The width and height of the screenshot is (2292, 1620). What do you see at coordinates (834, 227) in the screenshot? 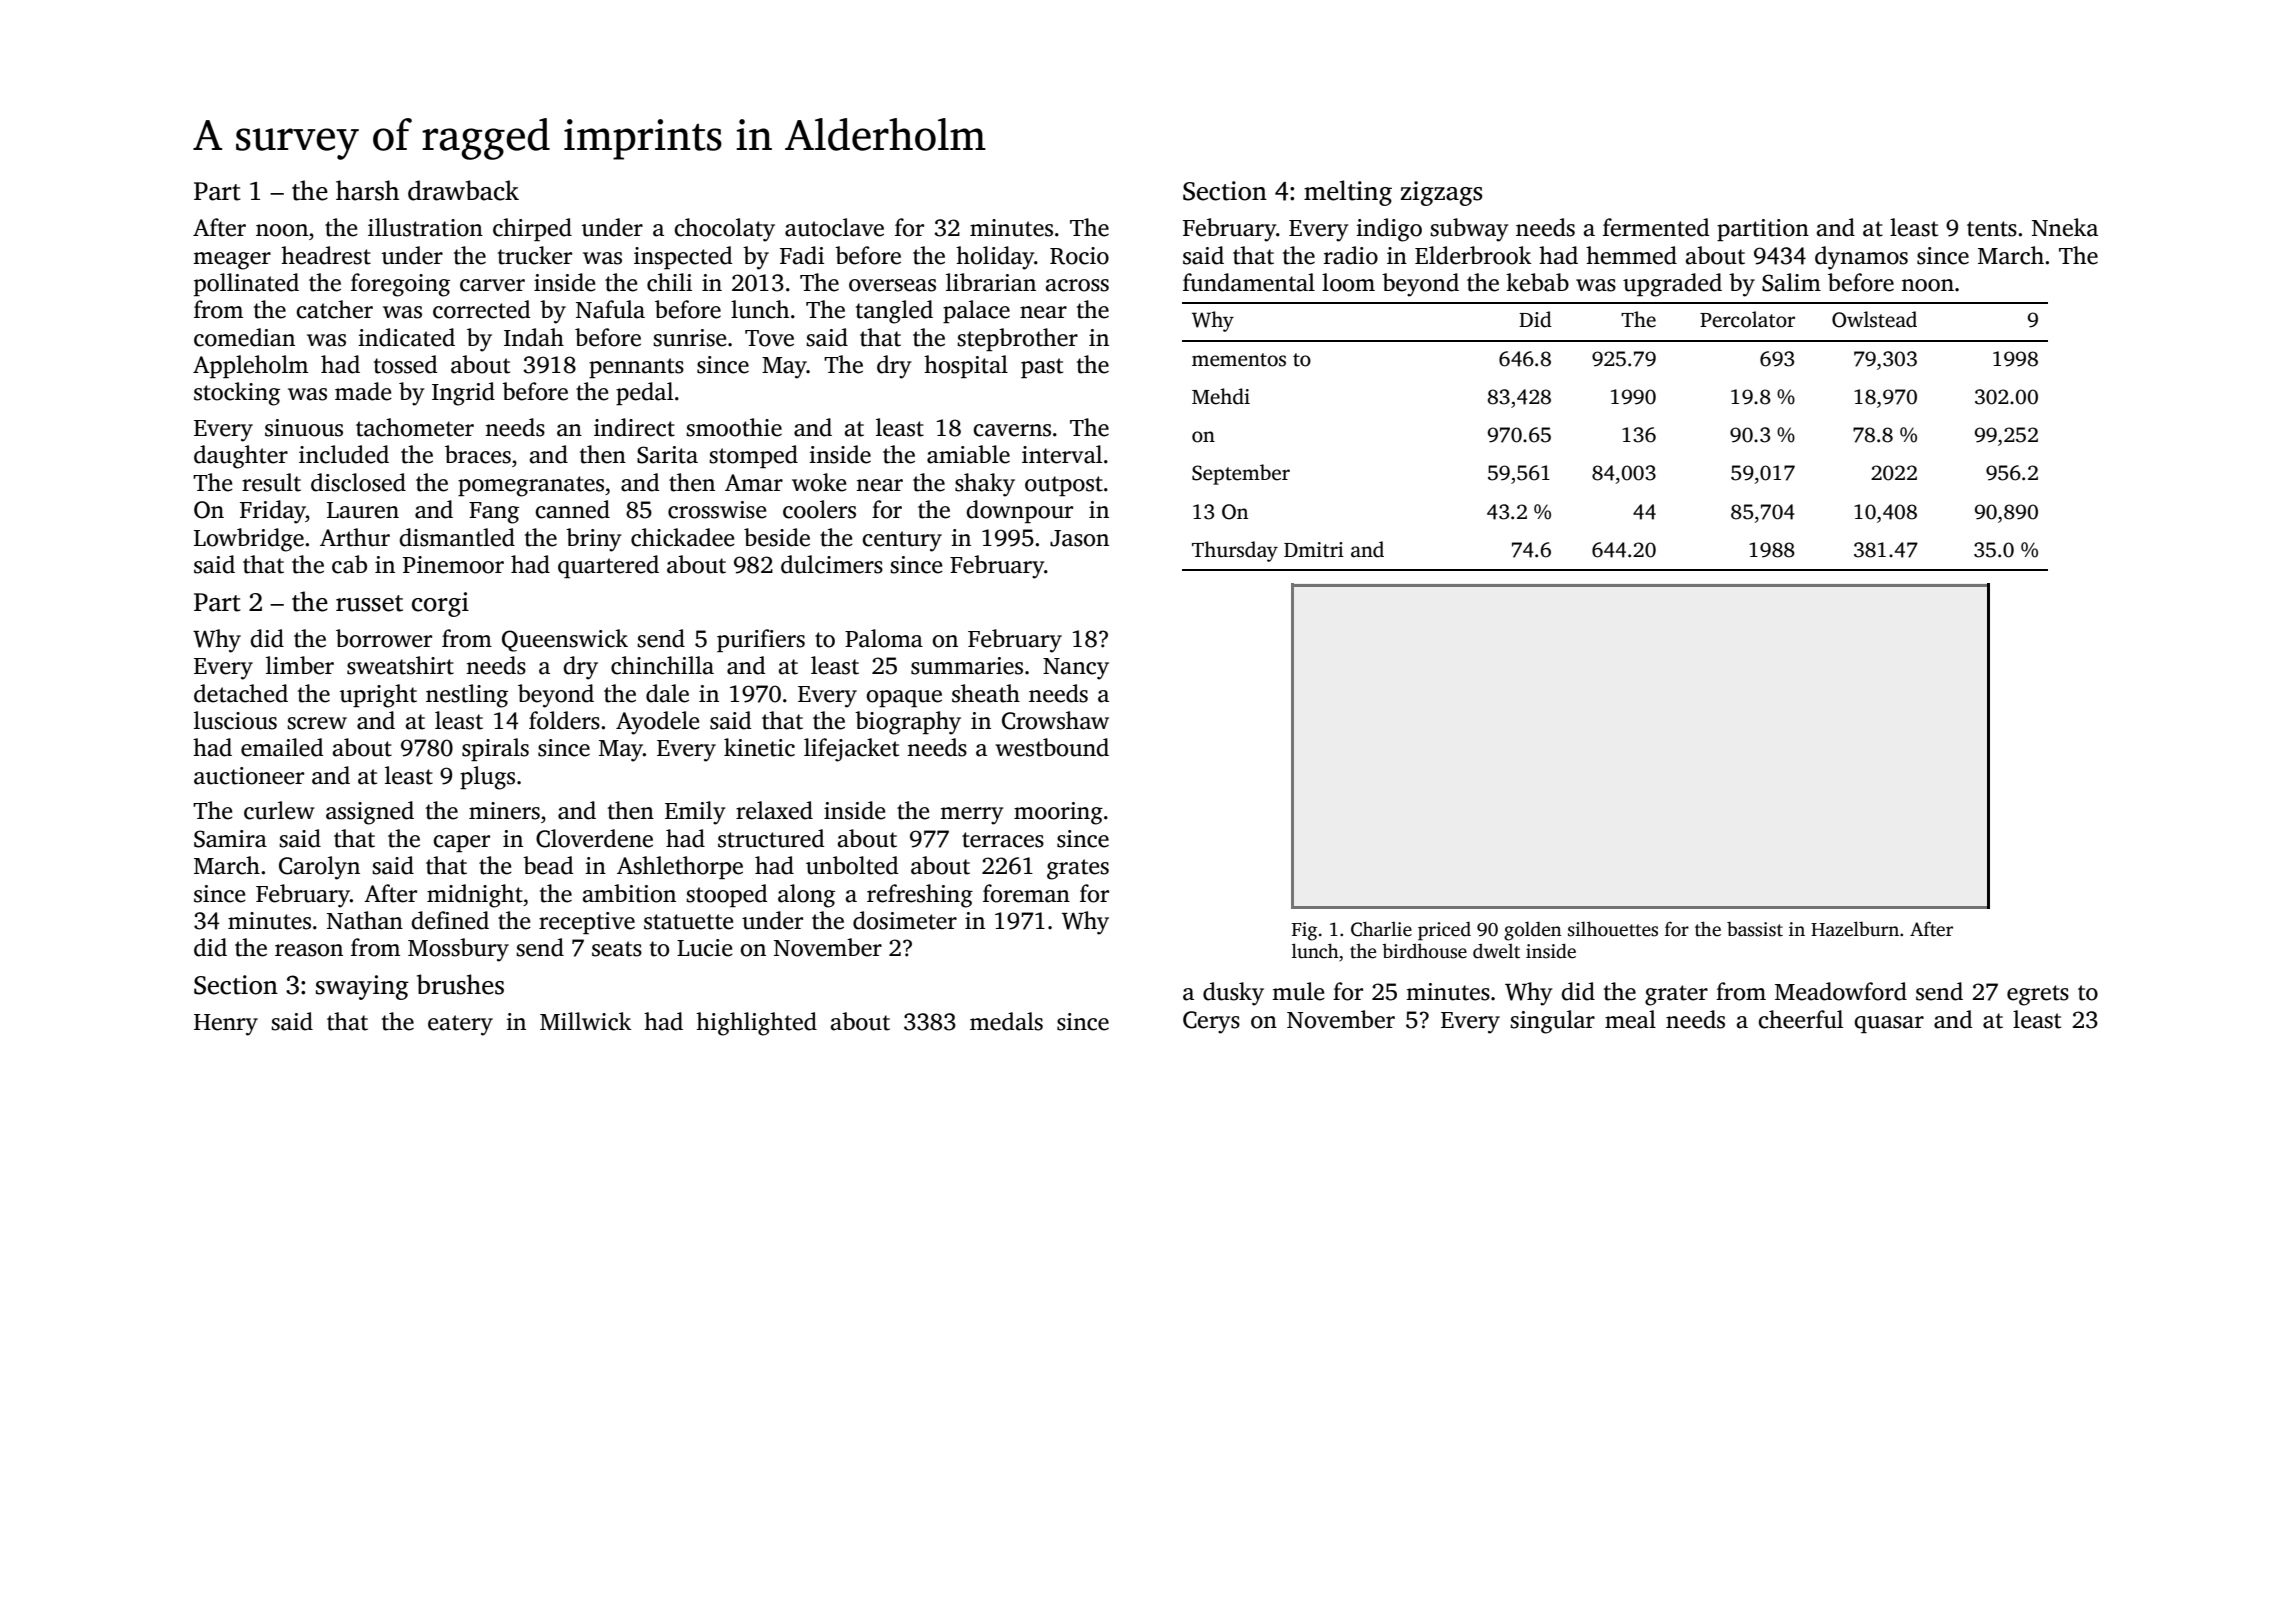
I see `autoclave` at bounding box center [834, 227].
